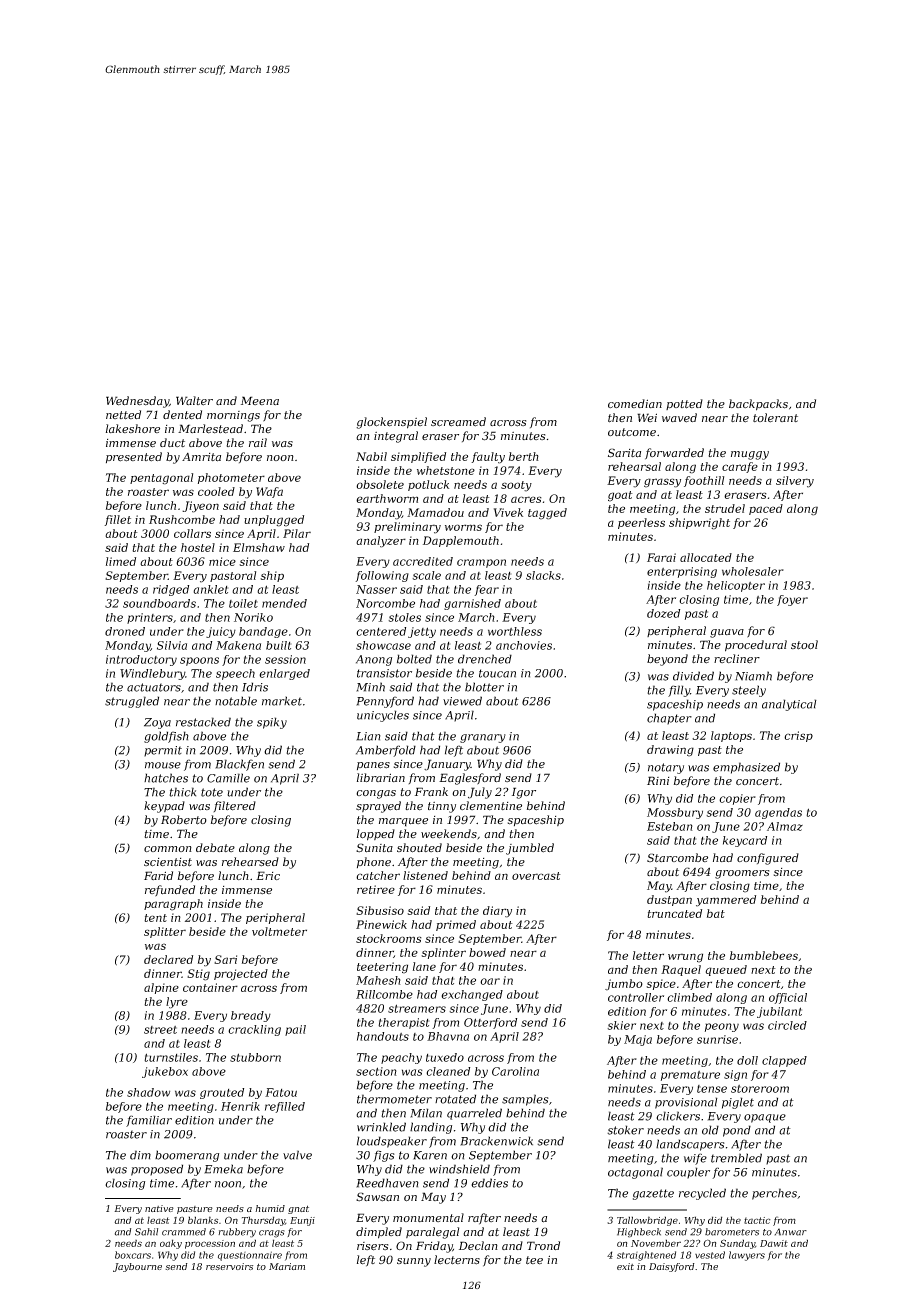 The height and width of the image is (1308, 924). Describe the element at coordinates (455, 1099) in the image. I see `rotated` at that location.
